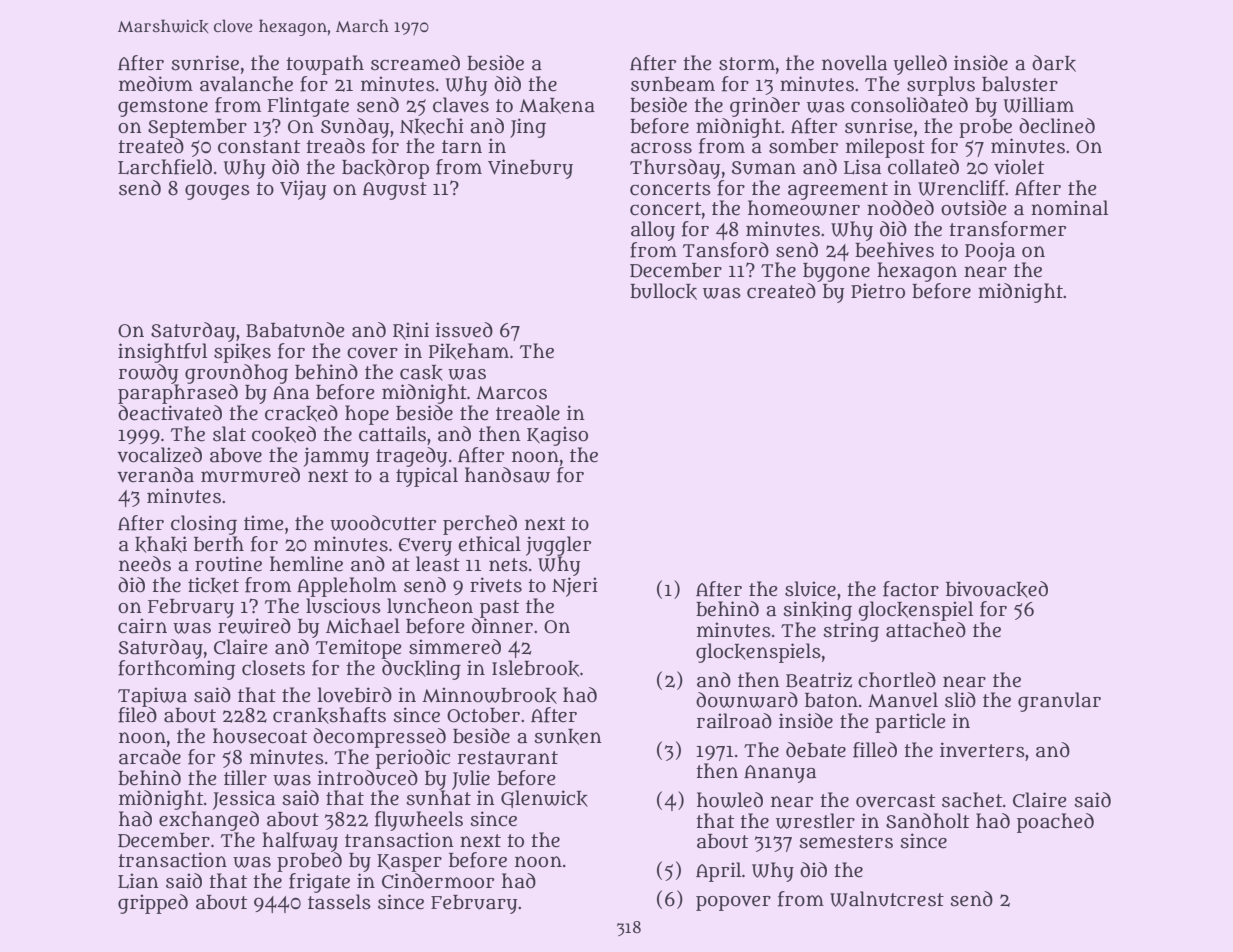 This screenshot has height=952, width=1233. What do you see at coordinates (747, 64) in the screenshot?
I see `storm` at bounding box center [747, 64].
